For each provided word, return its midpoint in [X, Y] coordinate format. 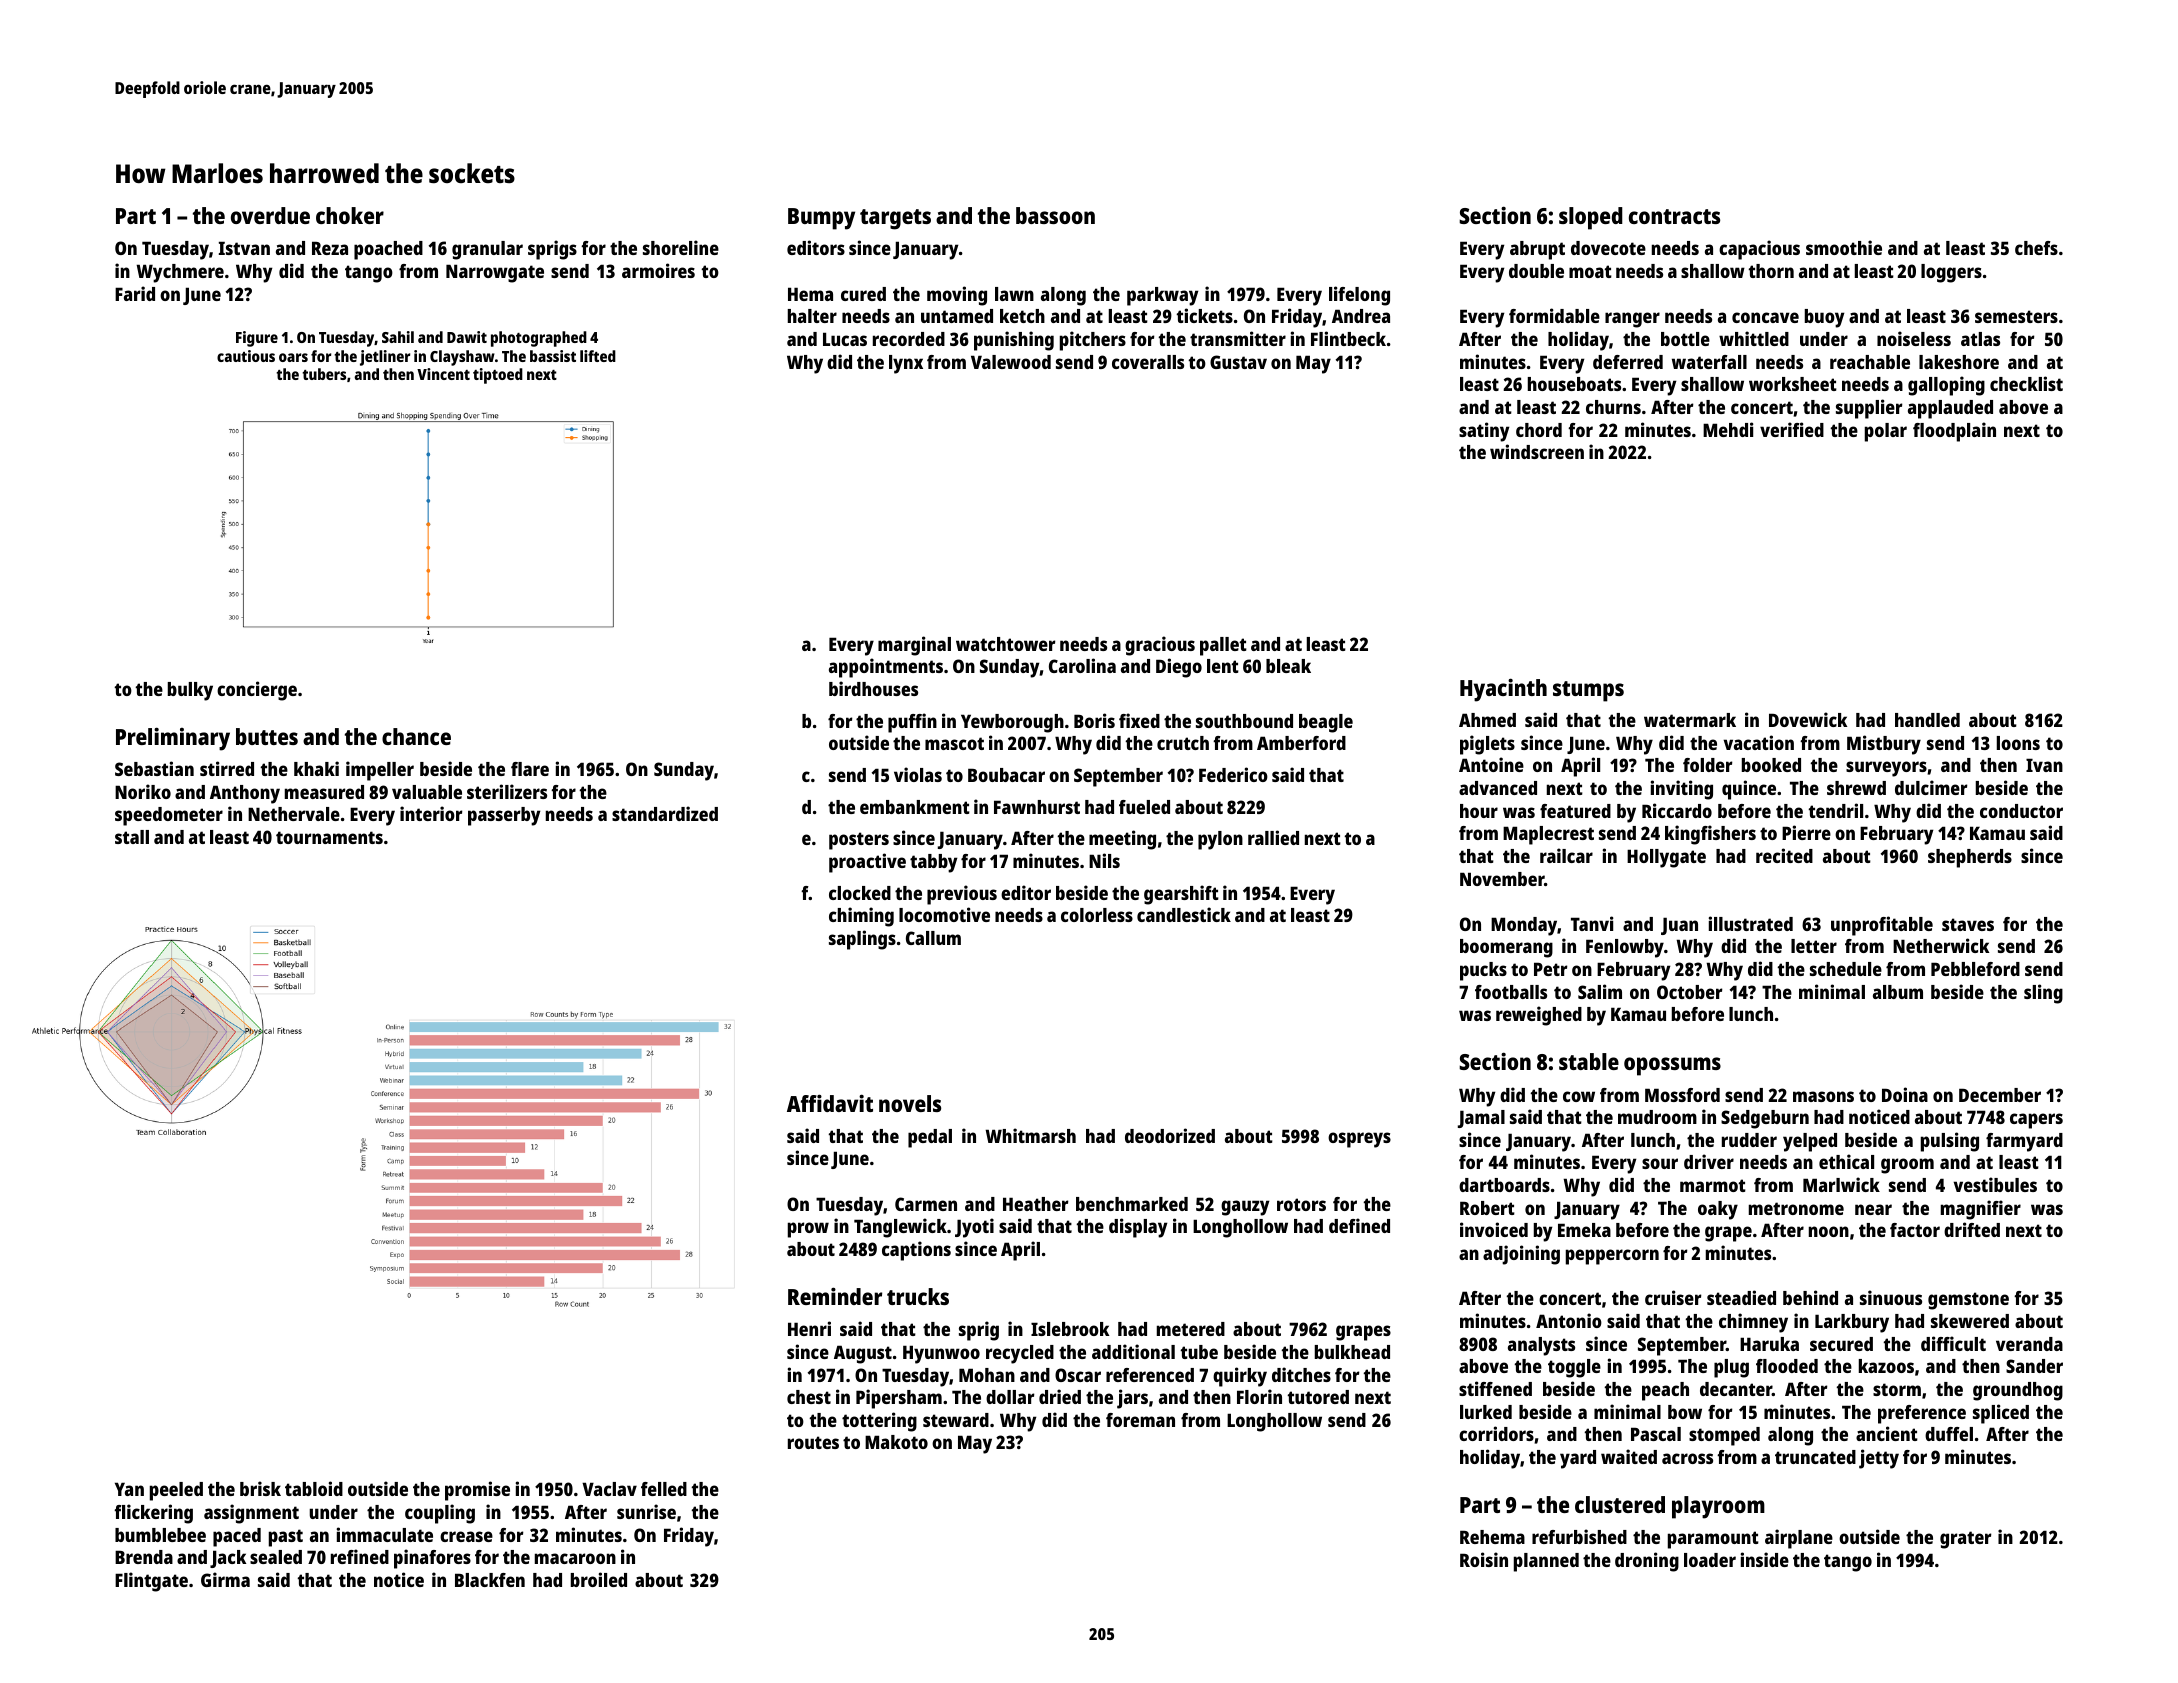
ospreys [1359, 1140]
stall [132, 837]
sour [1660, 1163]
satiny [1484, 432]
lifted [598, 356]
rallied [1273, 837]
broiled [599, 1579]
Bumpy [821, 219]
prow [808, 1230]
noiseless [1914, 338]
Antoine [1491, 764]
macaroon [575, 1558]
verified [1792, 429]
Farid [135, 293]
